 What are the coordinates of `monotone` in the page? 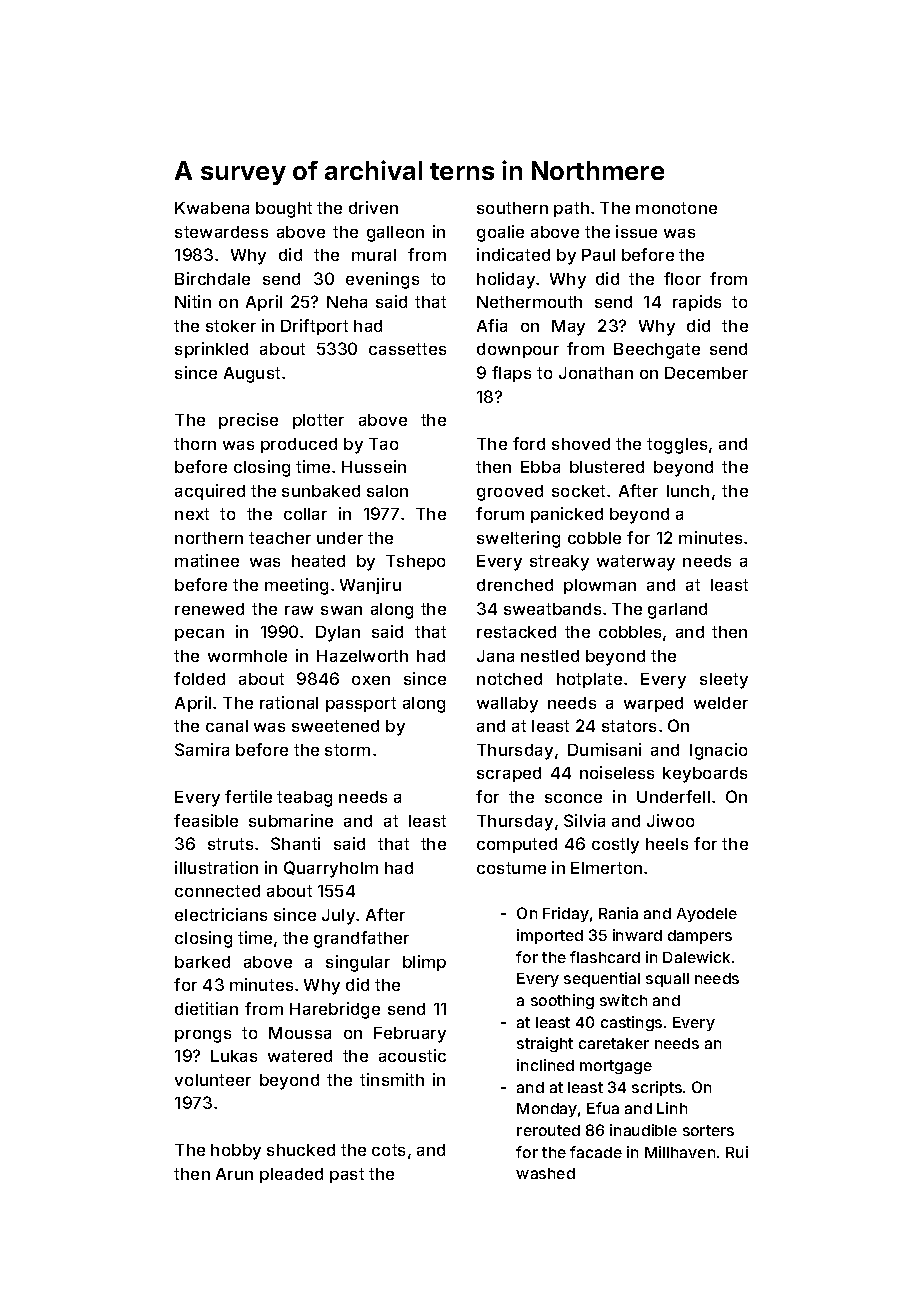 It's located at (676, 208).
